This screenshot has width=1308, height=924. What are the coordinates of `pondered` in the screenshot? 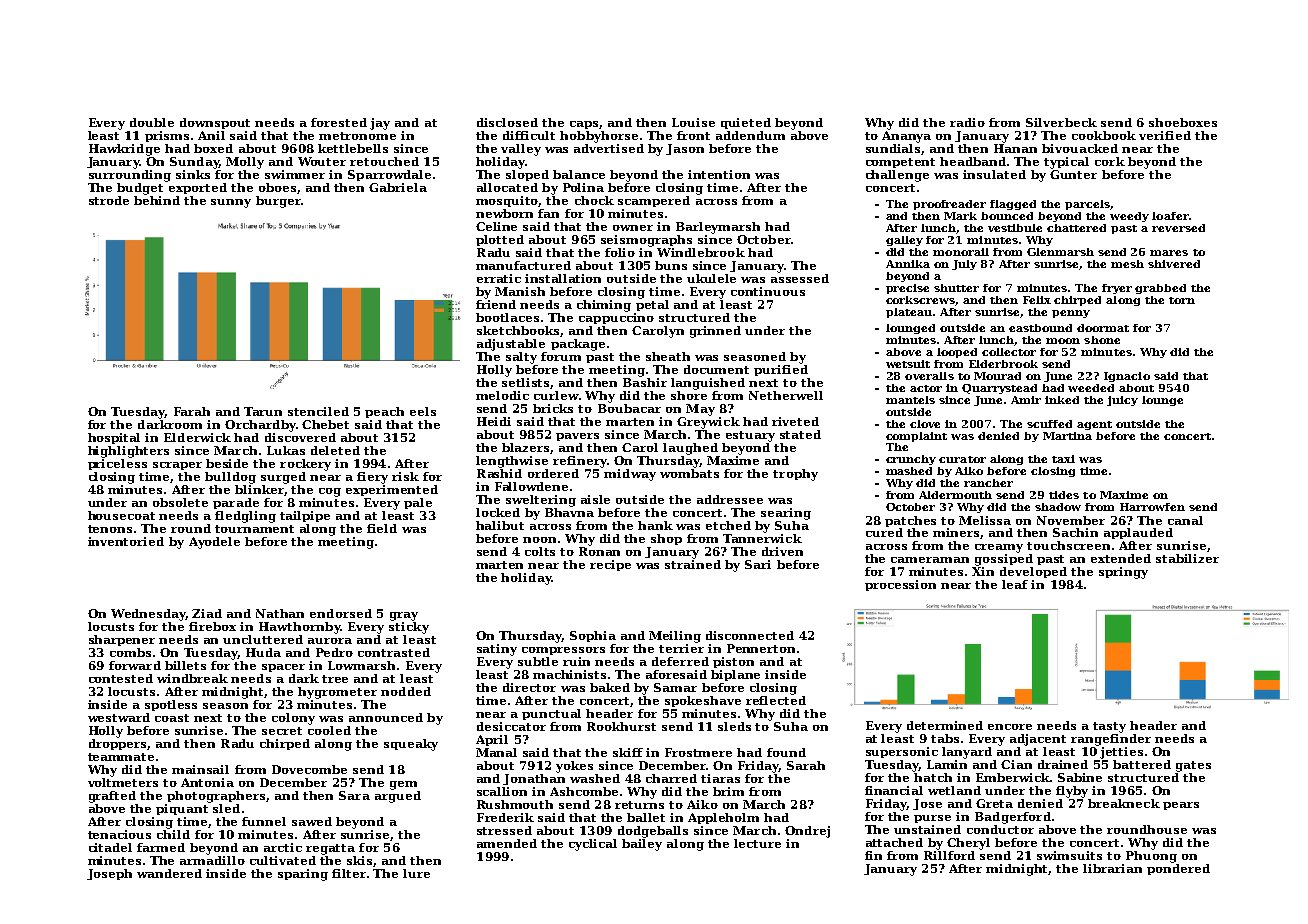 It's located at (1178, 869).
